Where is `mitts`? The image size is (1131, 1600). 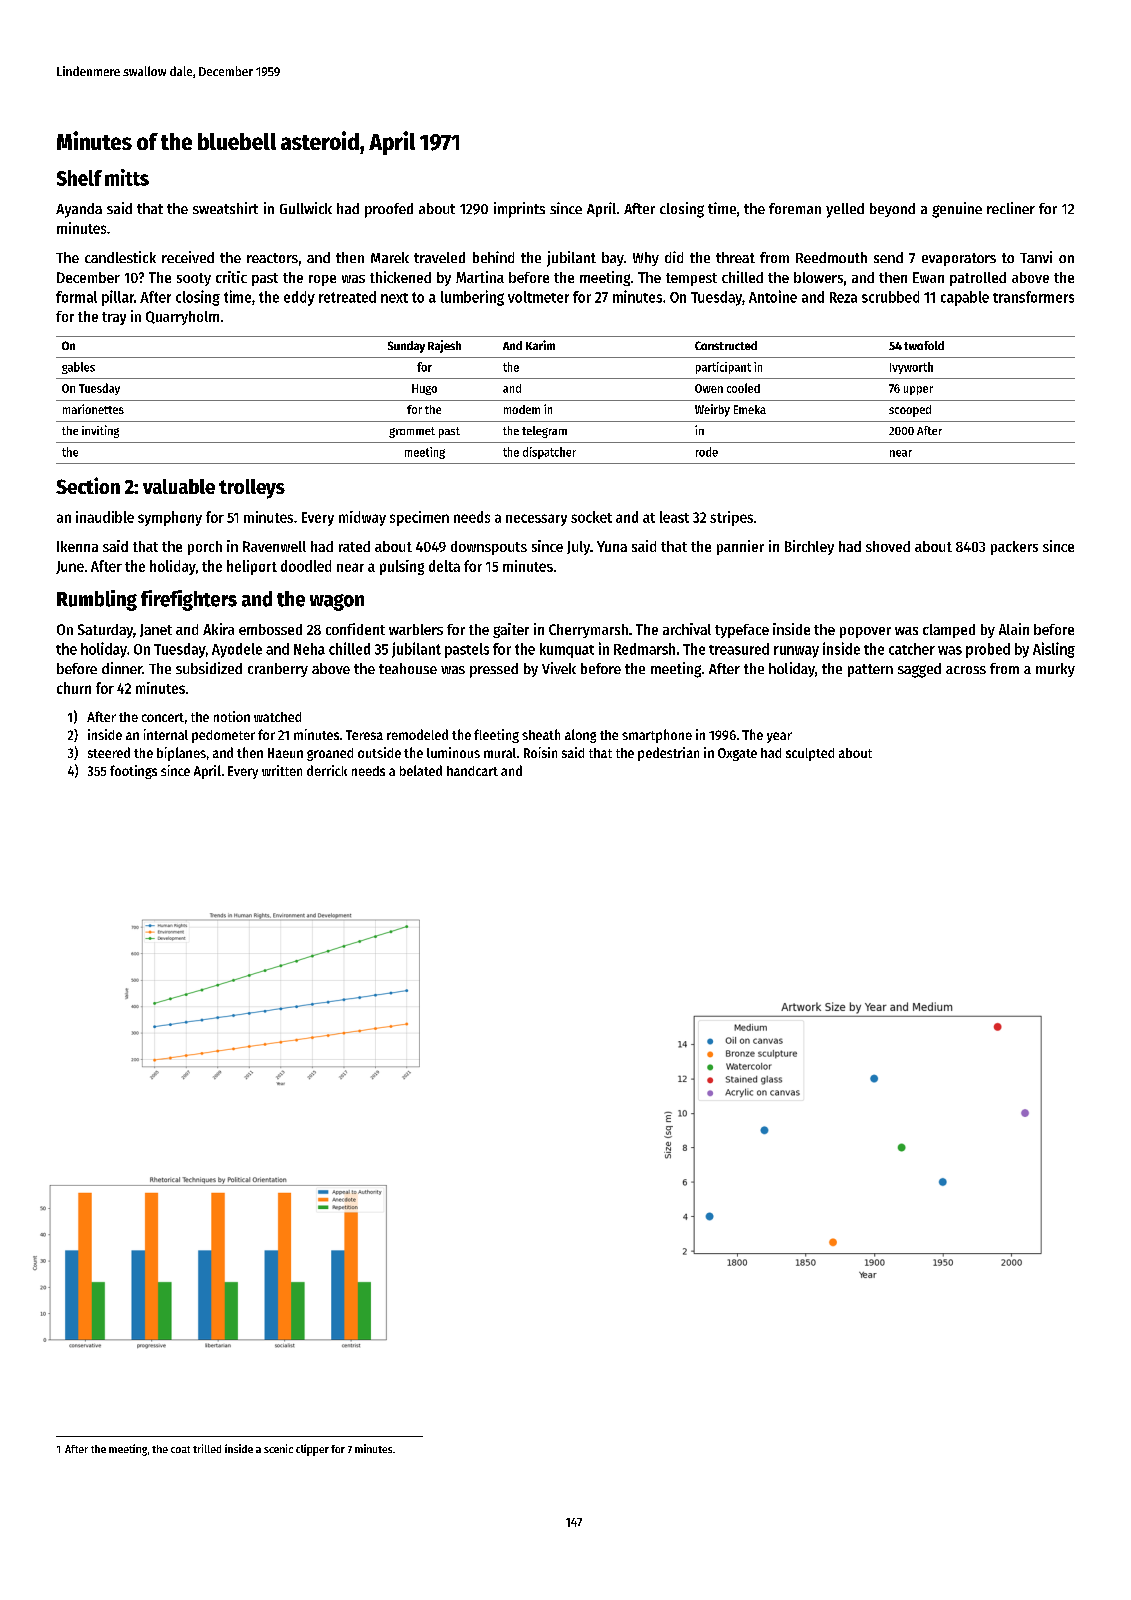 mitts is located at coordinates (127, 177).
